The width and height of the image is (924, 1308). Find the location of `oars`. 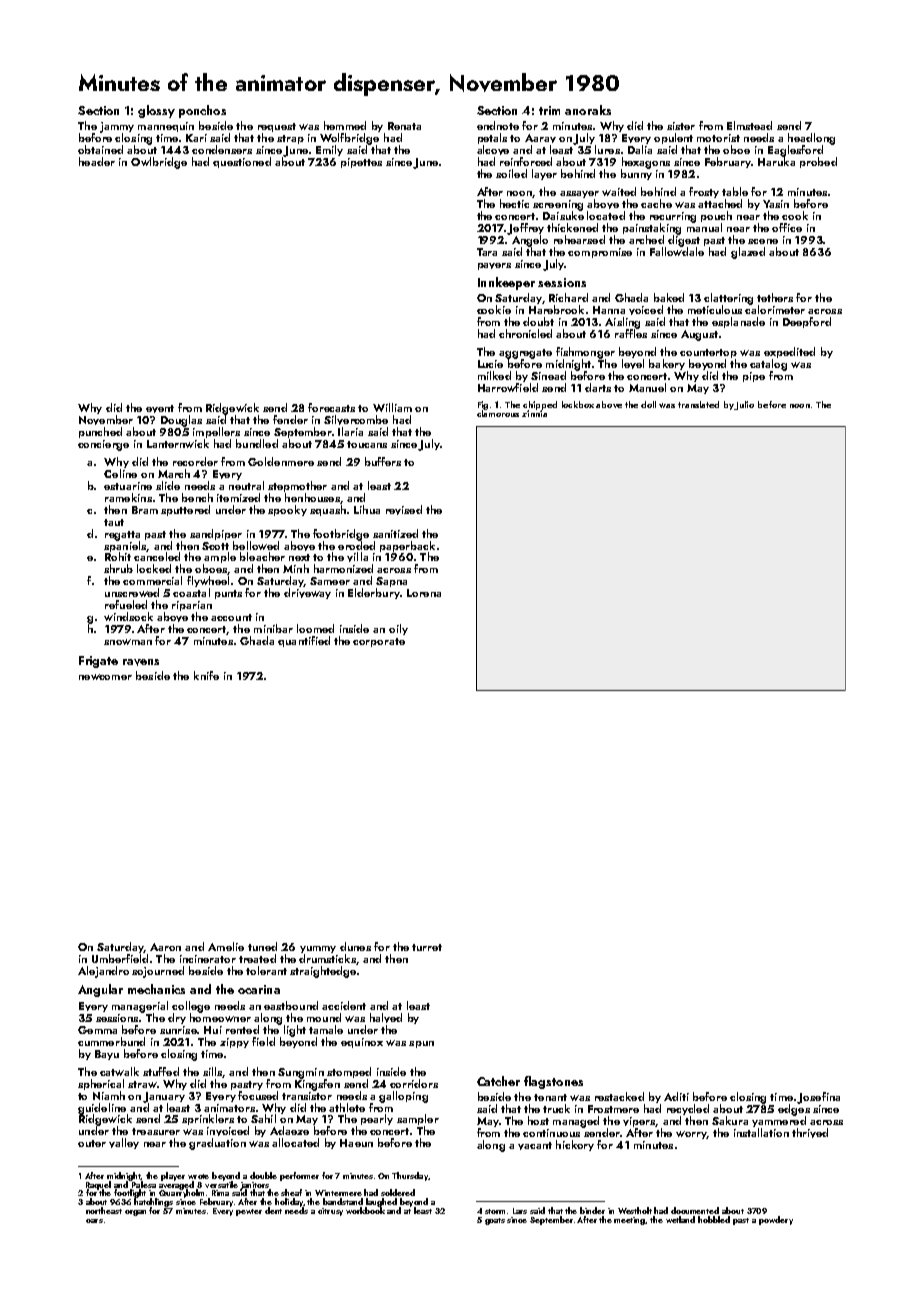

oars is located at coordinates (94, 1221).
